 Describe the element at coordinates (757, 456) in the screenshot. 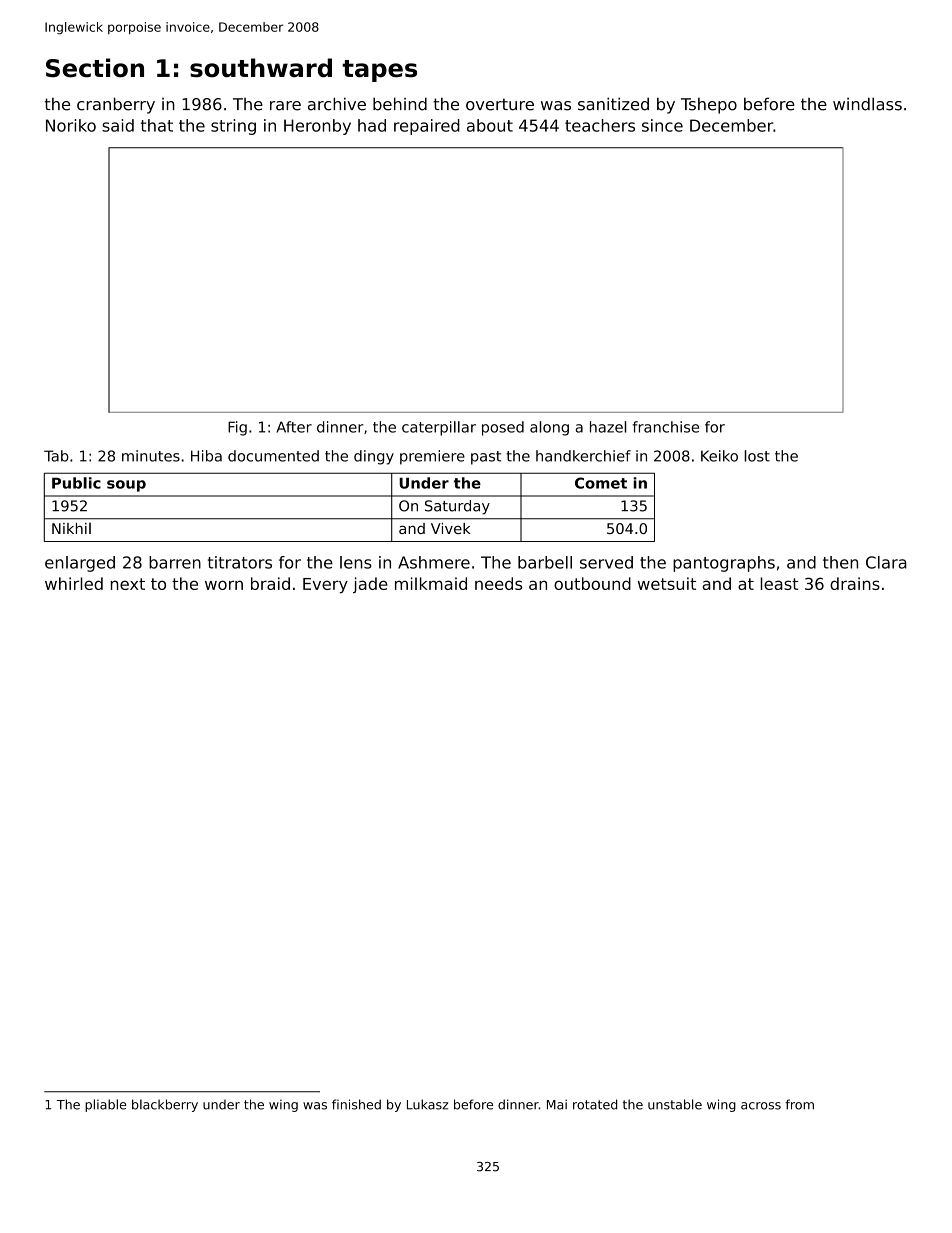

I see `lost` at that location.
